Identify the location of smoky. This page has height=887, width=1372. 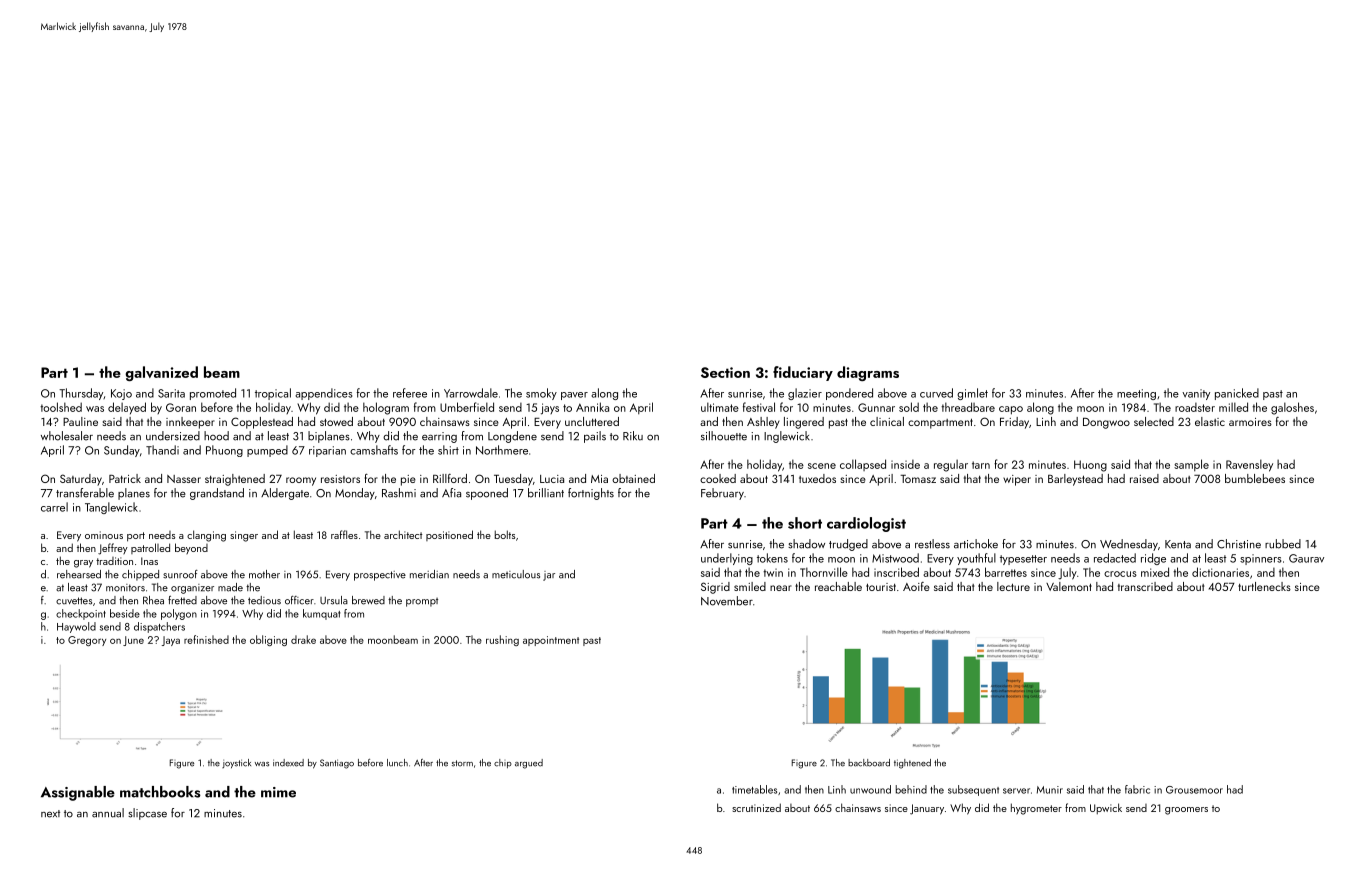
(541, 394).
